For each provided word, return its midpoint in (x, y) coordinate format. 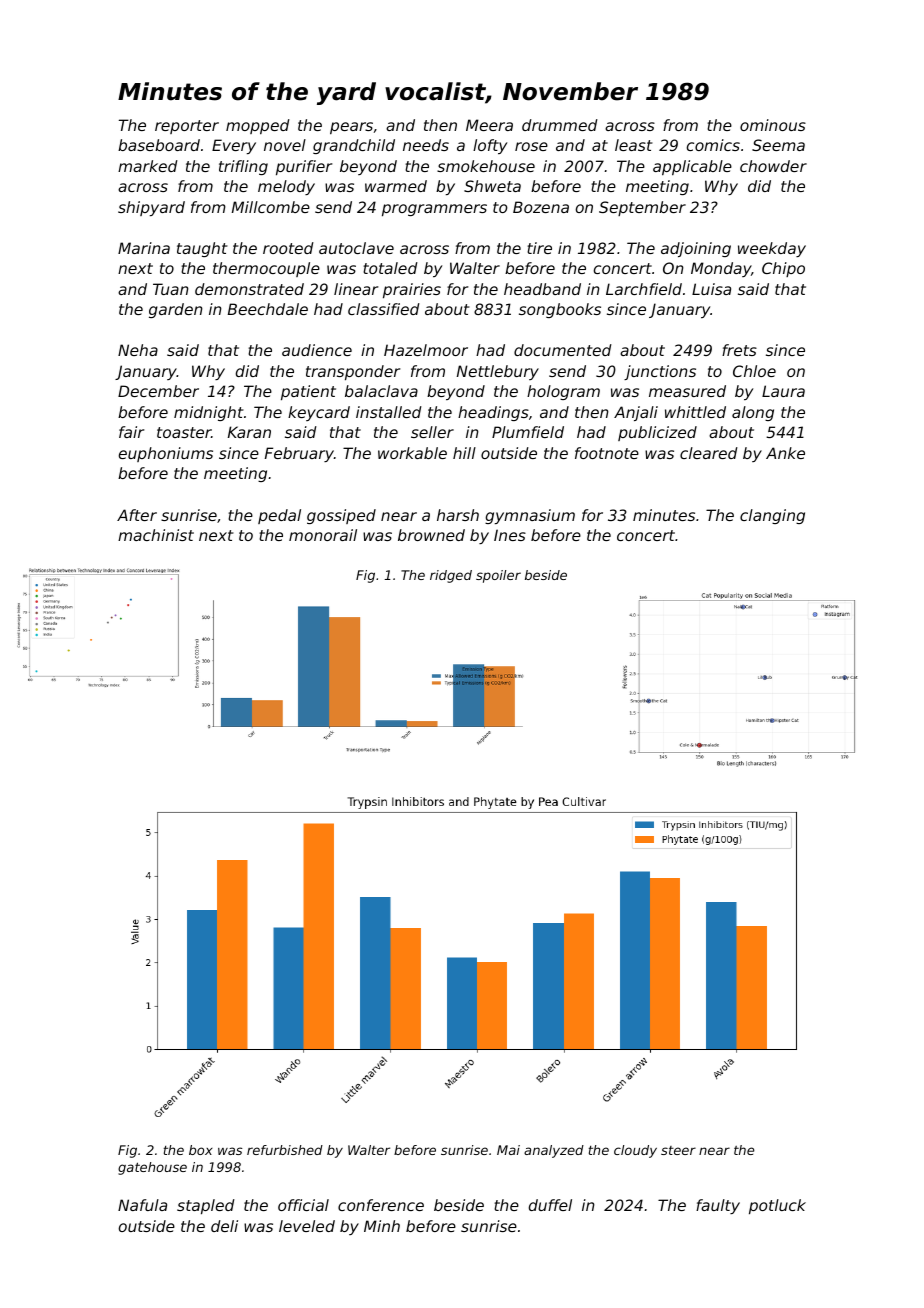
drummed (560, 125)
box (201, 1150)
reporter (187, 127)
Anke (785, 453)
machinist (156, 535)
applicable (692, 167)
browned (431, 535)
